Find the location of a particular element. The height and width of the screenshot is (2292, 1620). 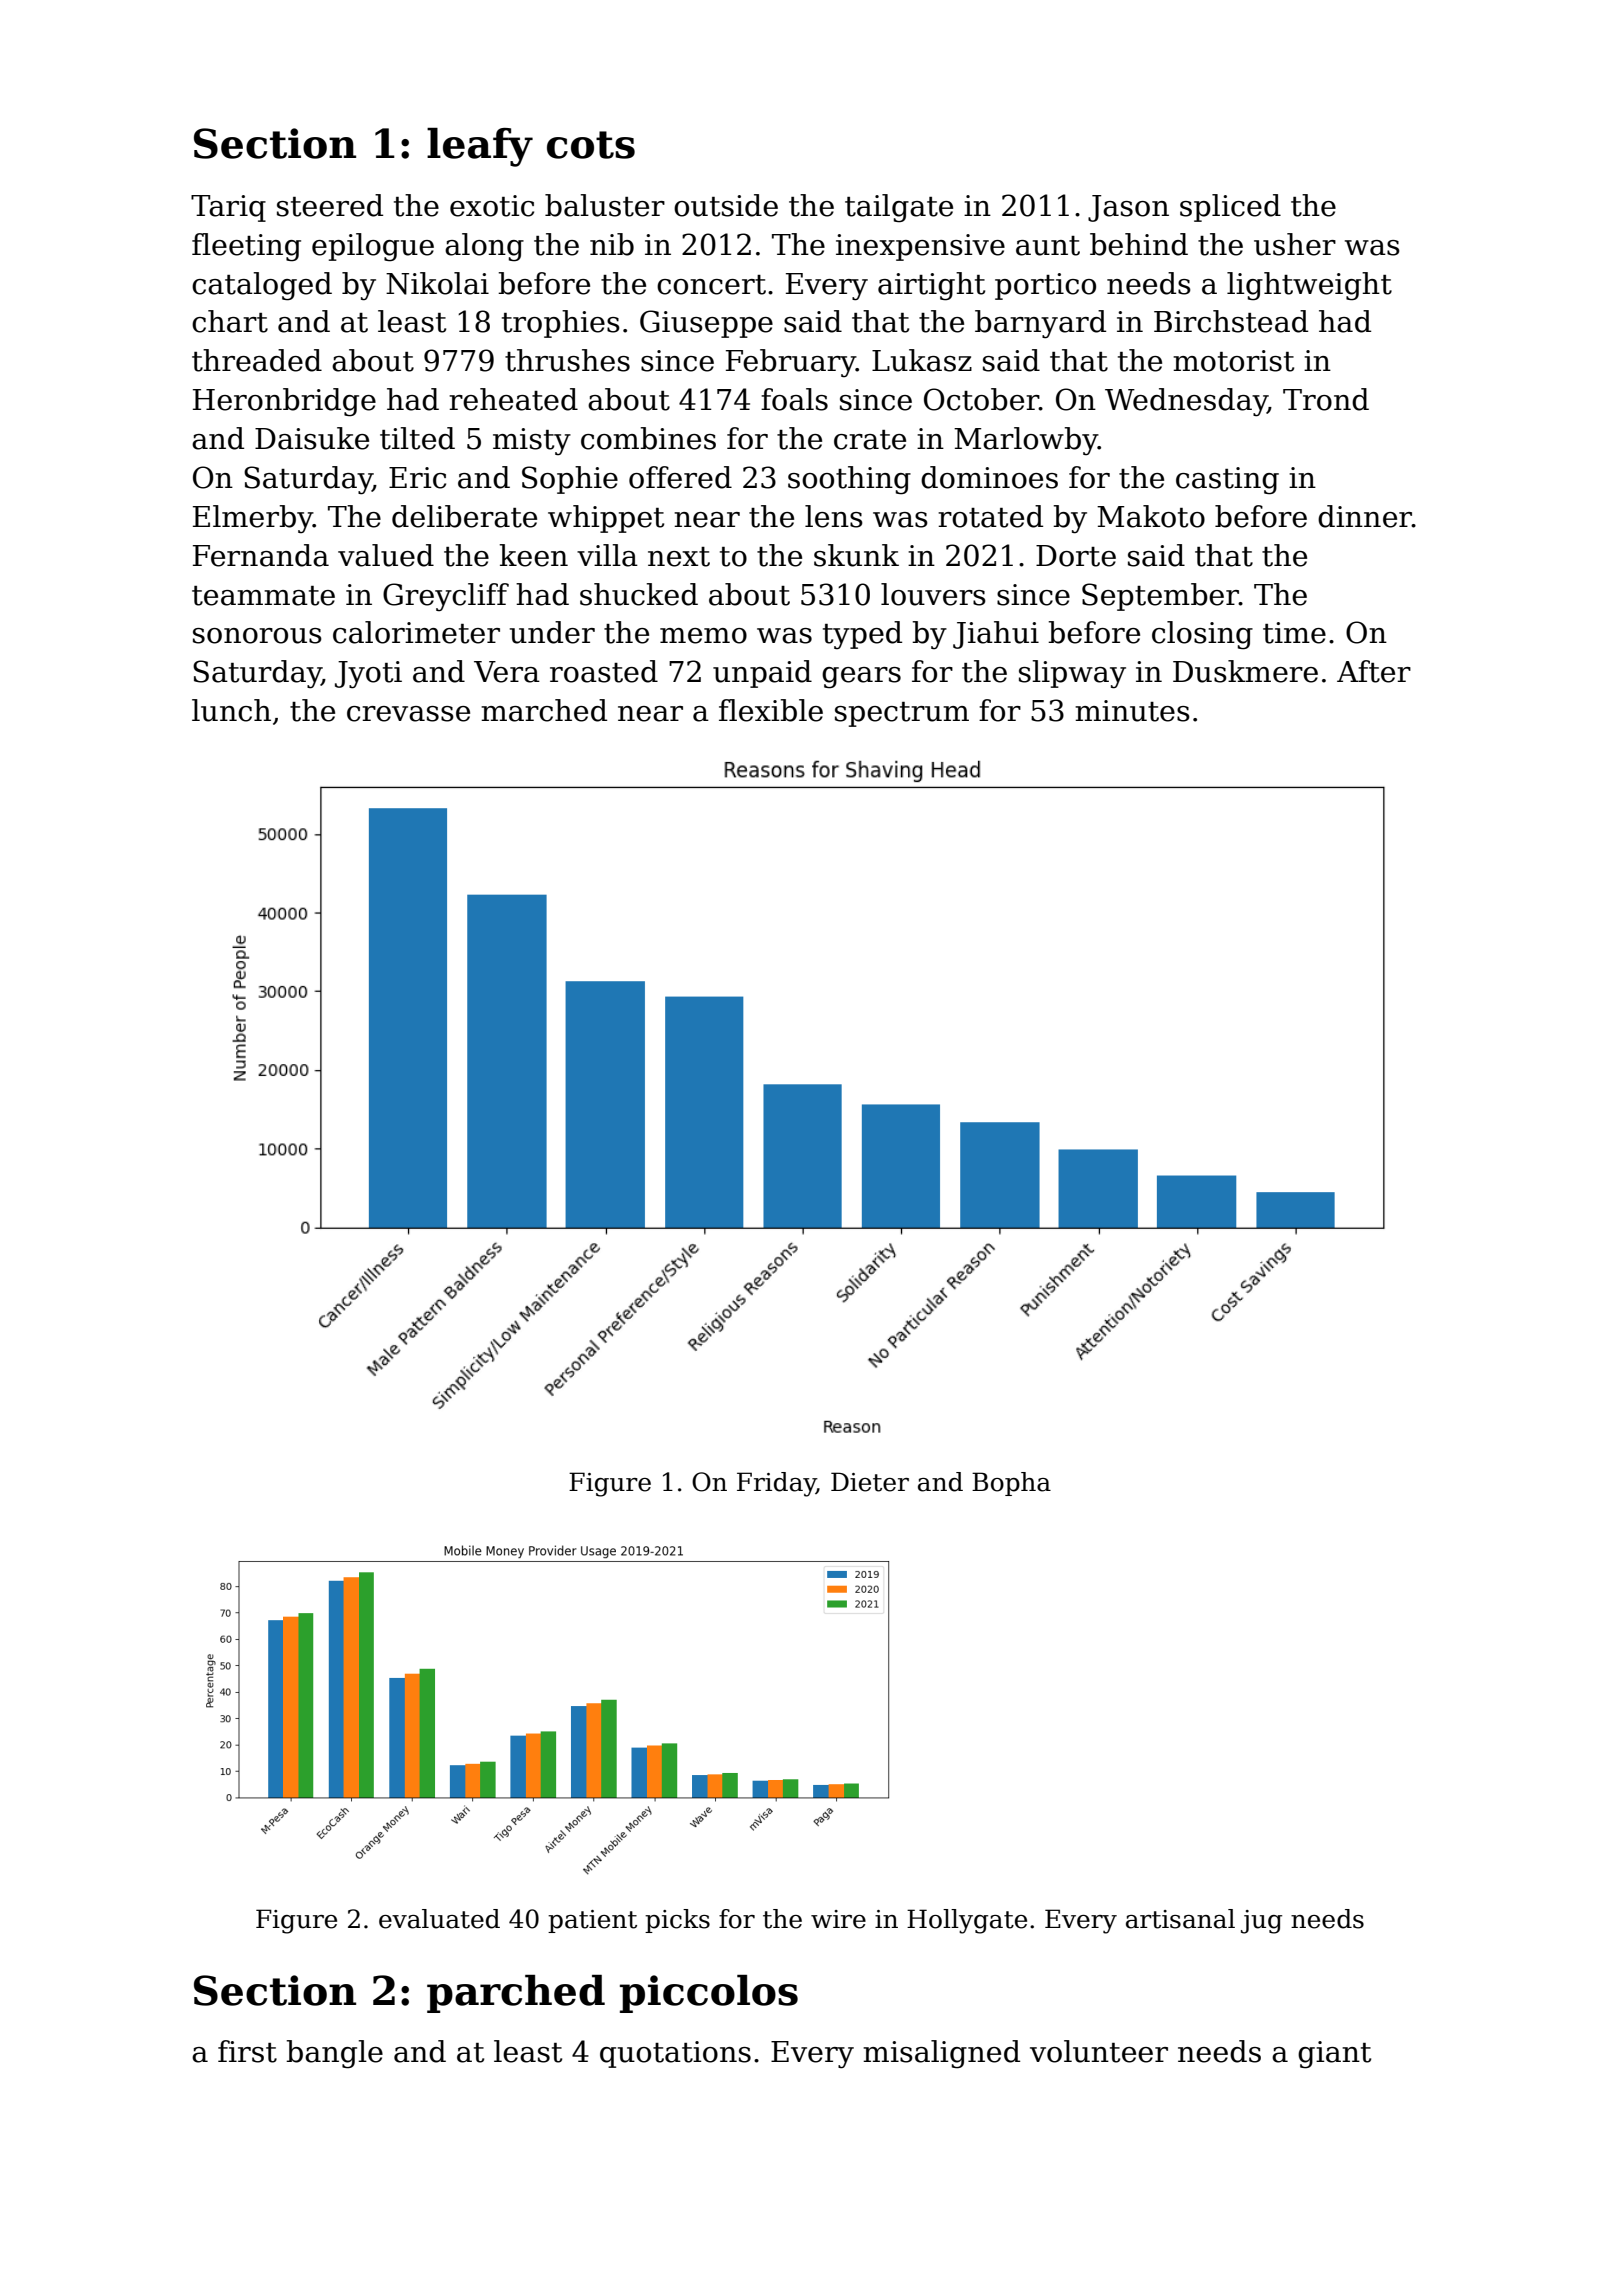

bangle is located at coordinates (334, 2054).
